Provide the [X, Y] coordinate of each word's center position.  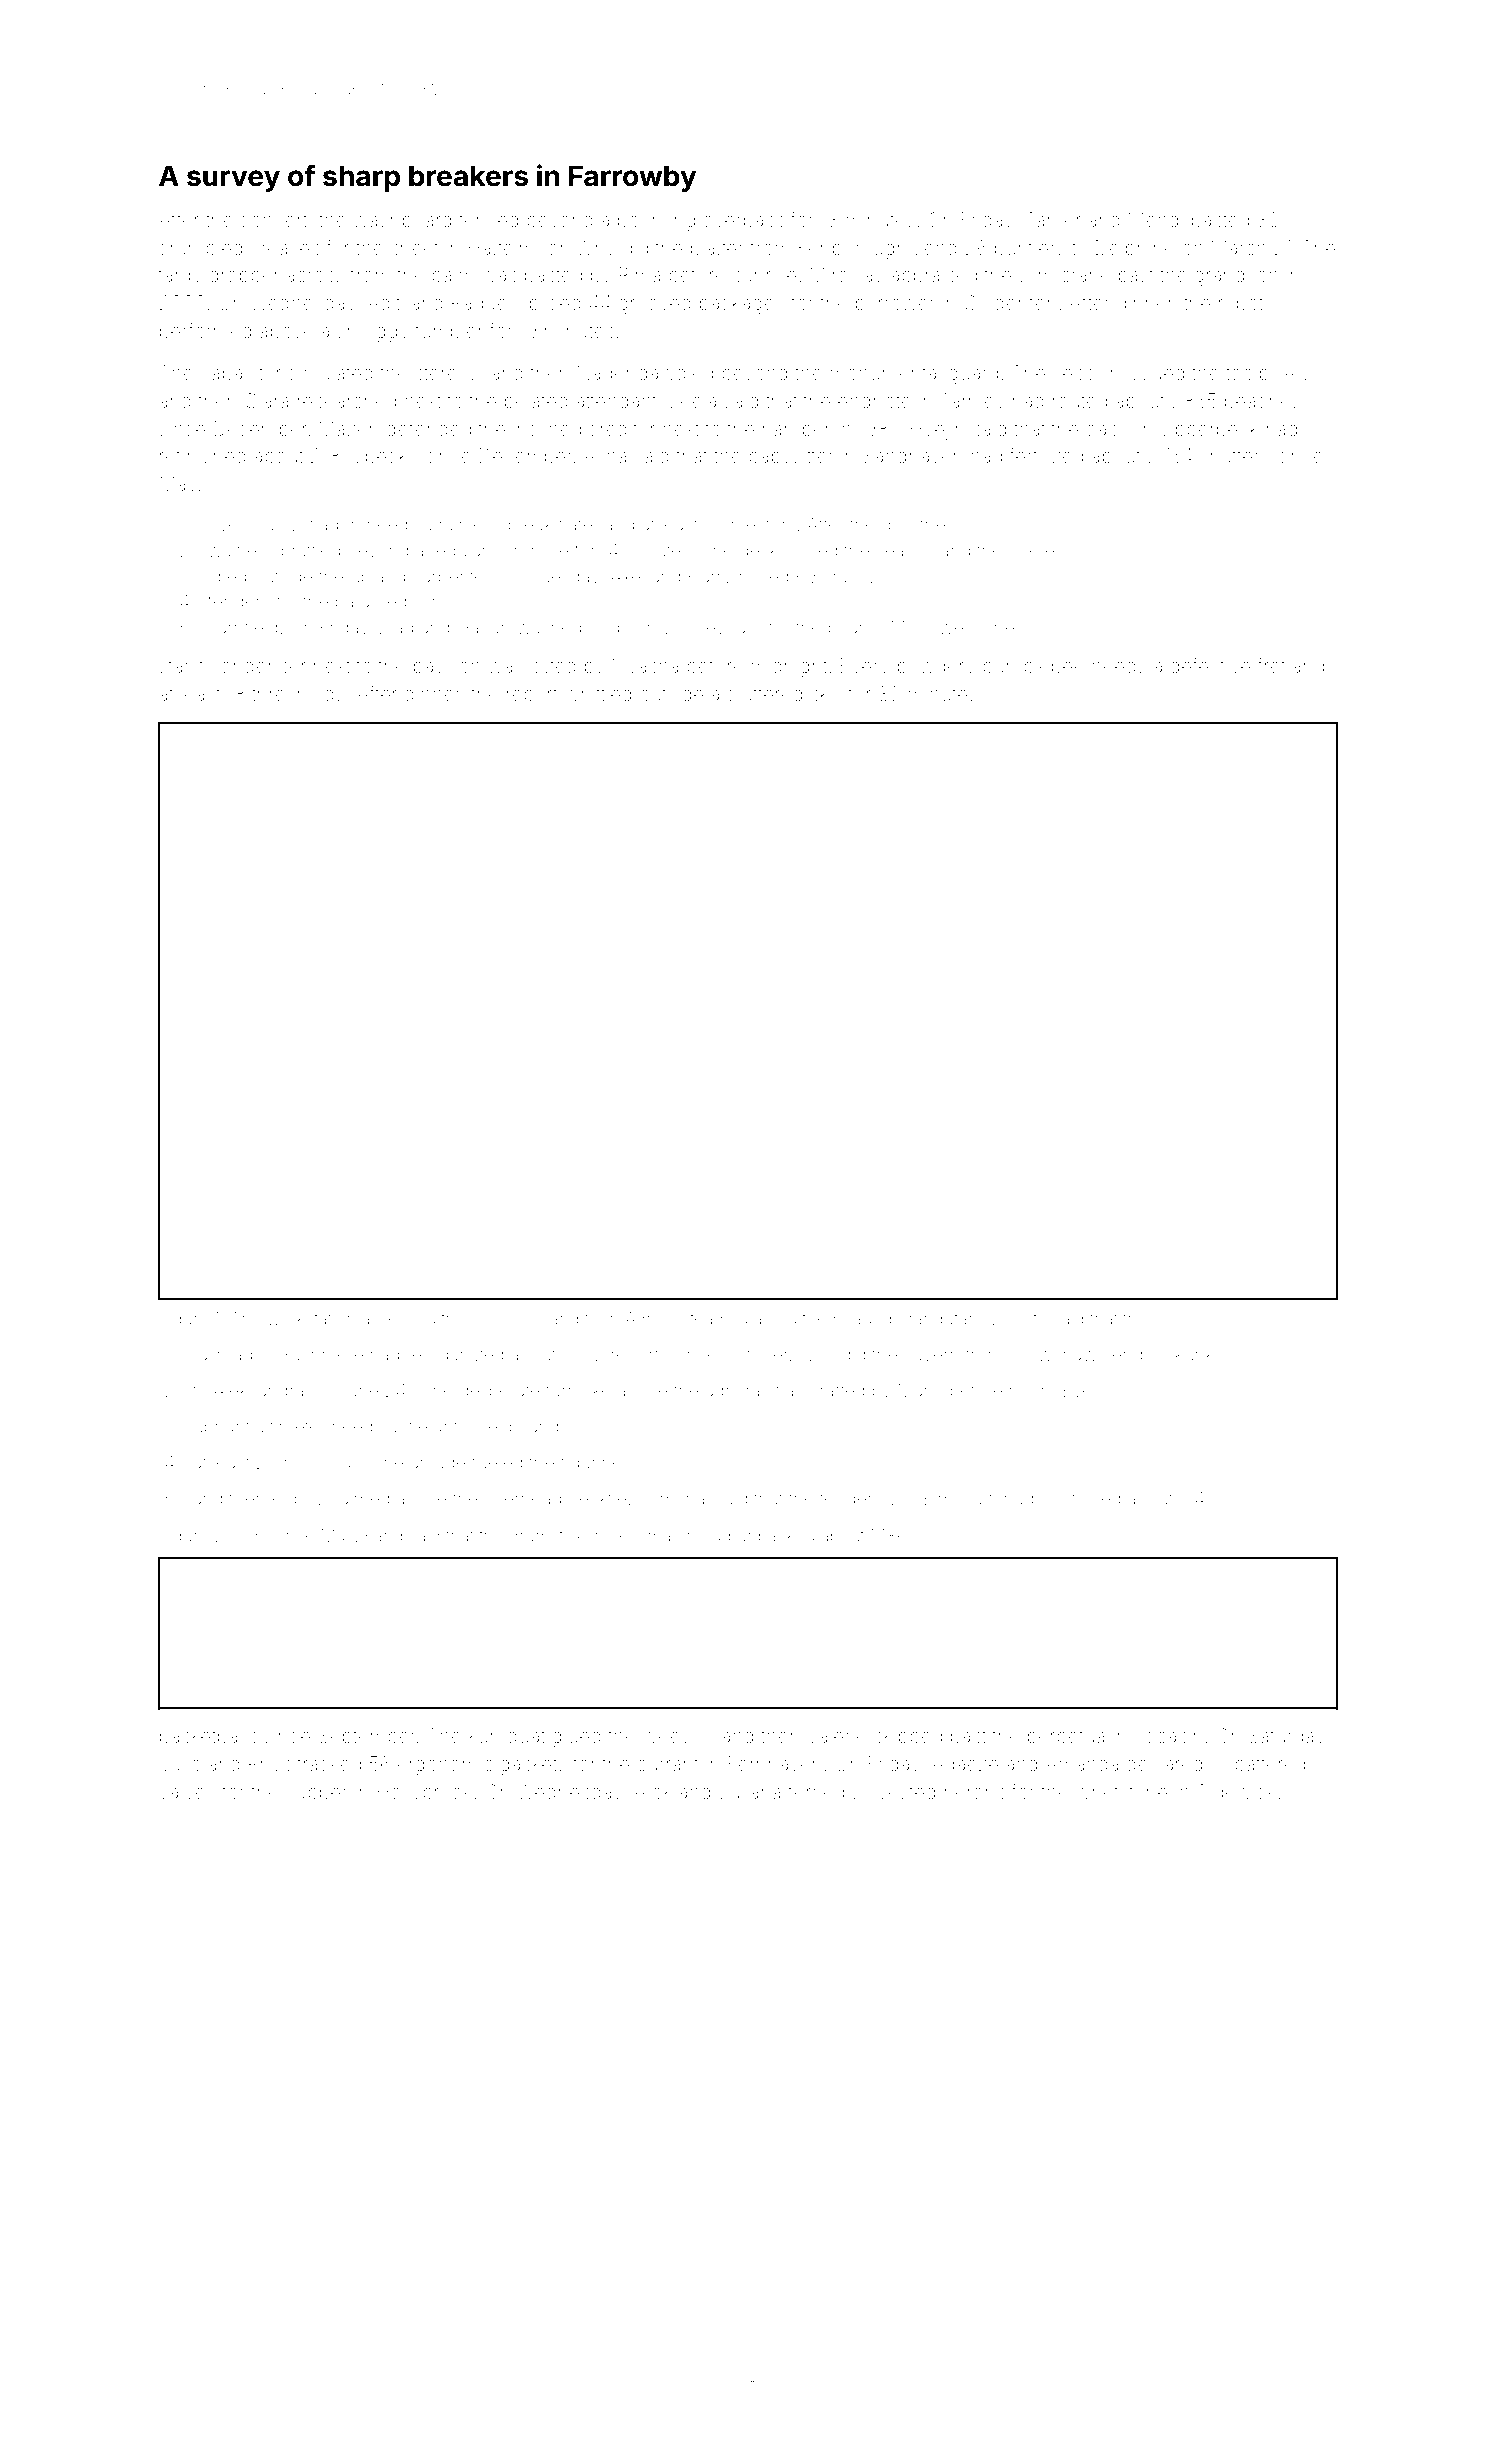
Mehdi [1156, 219]
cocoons [505, 1320]
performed [205, 332]
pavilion [447, 667]
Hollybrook [424, 1793]
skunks [1195, 1354]
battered [1270, 1763]
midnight [789, 668]
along [775, 1320]
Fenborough [852, 250]
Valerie [836, 1735]
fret [1271, 665]
